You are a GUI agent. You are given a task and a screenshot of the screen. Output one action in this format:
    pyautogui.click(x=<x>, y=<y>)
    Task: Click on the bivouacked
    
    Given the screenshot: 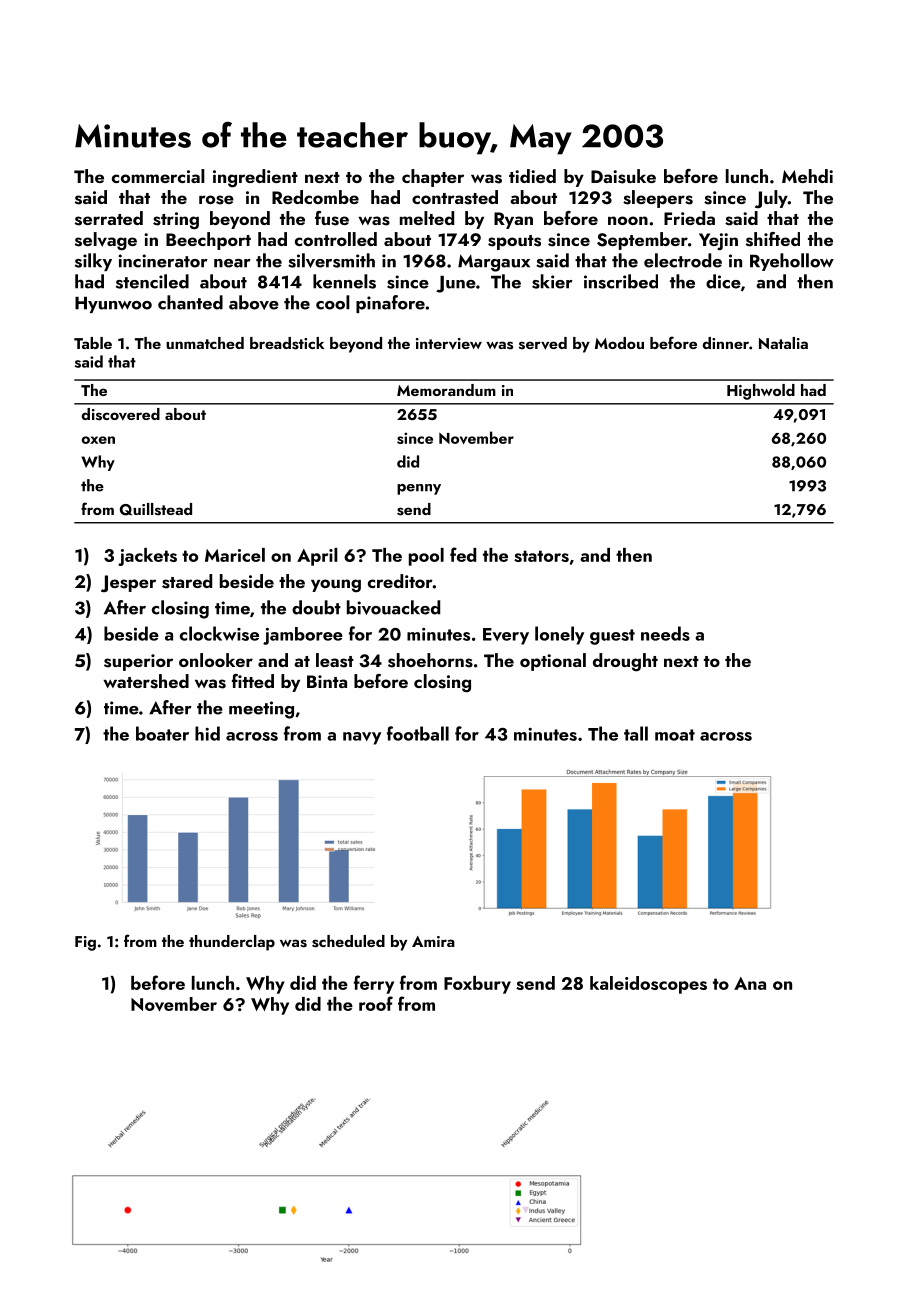 What is the action you would take?
    pyautogui.click(x=393, y=607)
